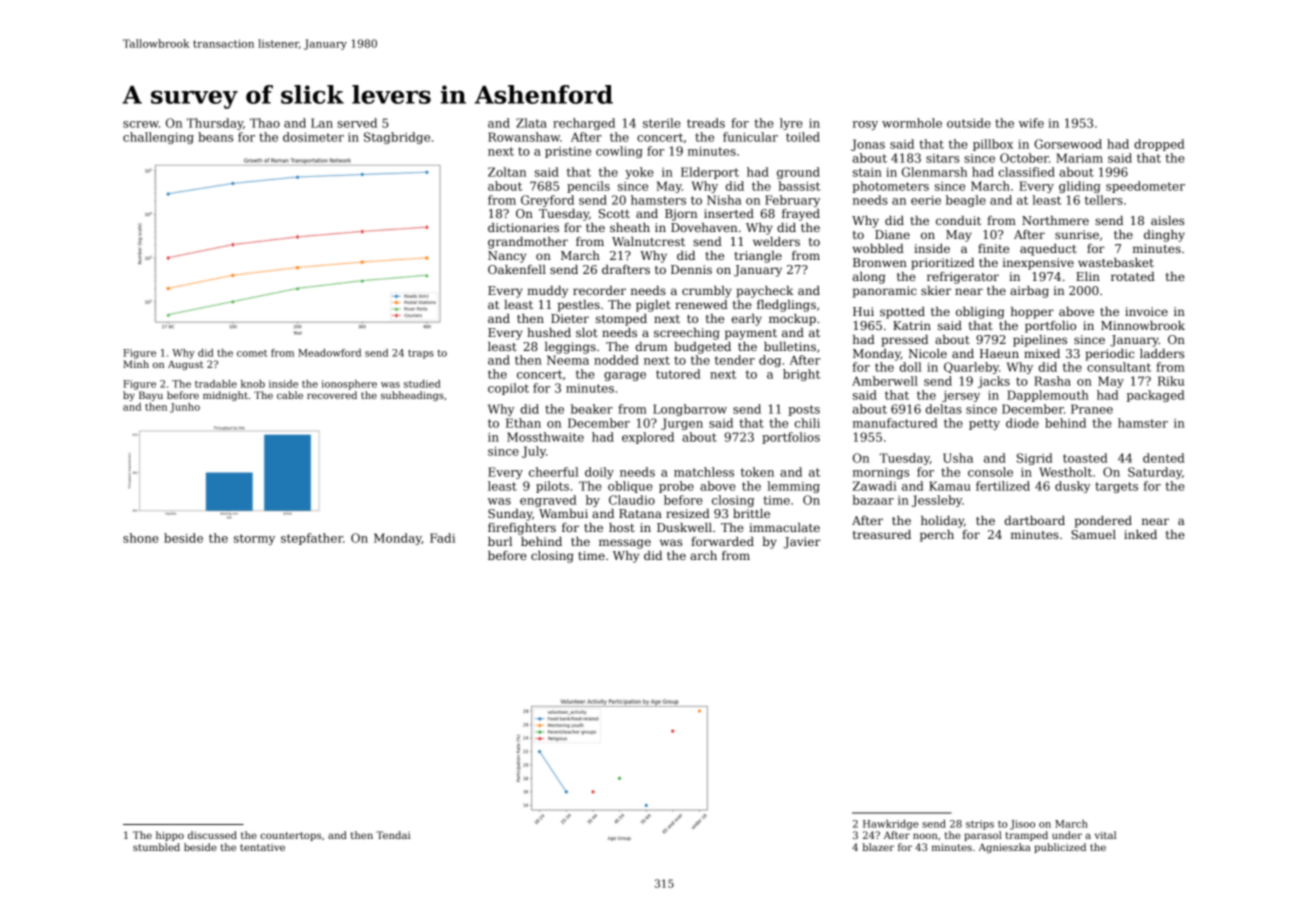 The width and height of the screenshot is (1308, 924). I want to click on wife, so click(1031, 123).
